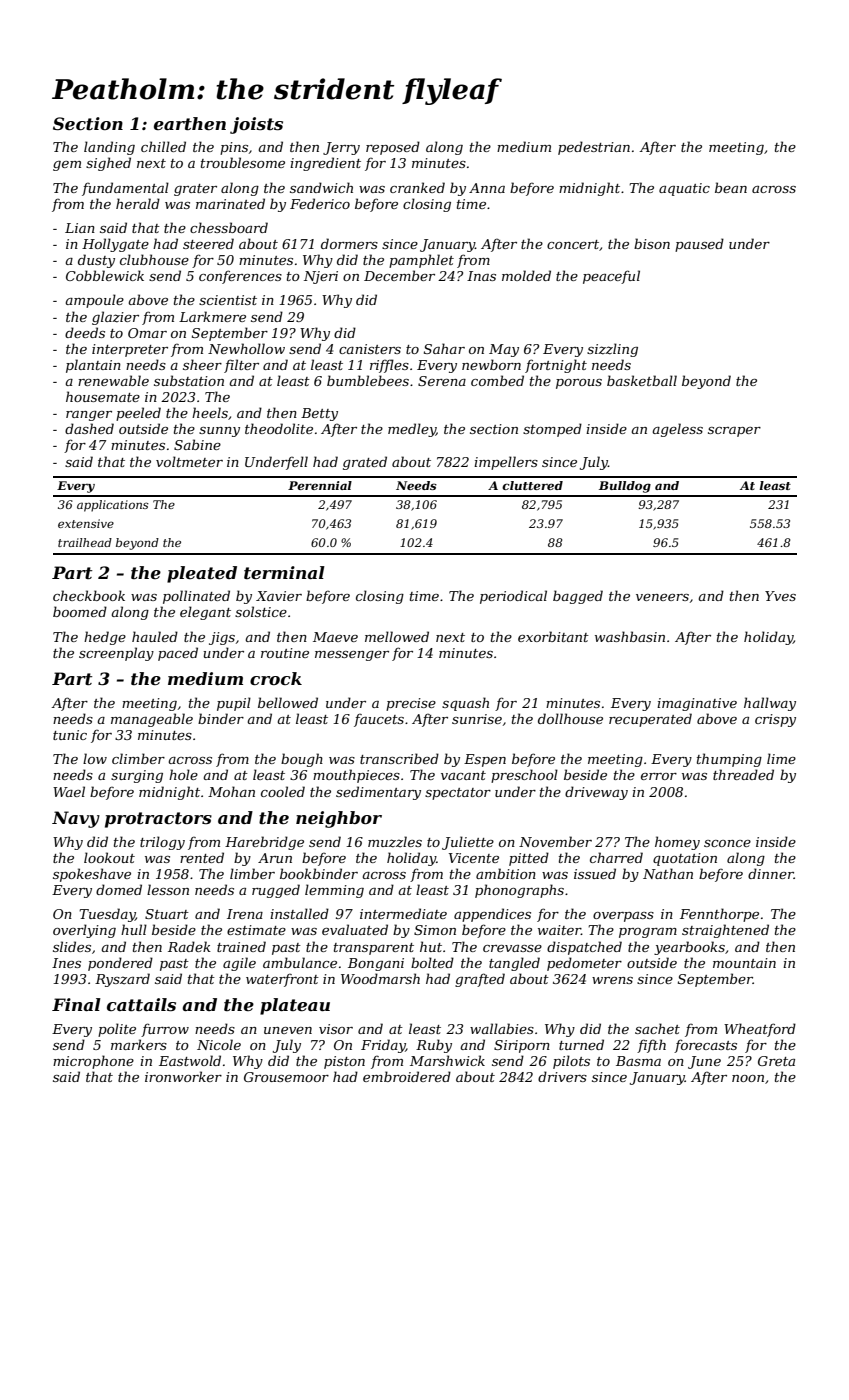  I want to click on scraper, so click(734, 432).
